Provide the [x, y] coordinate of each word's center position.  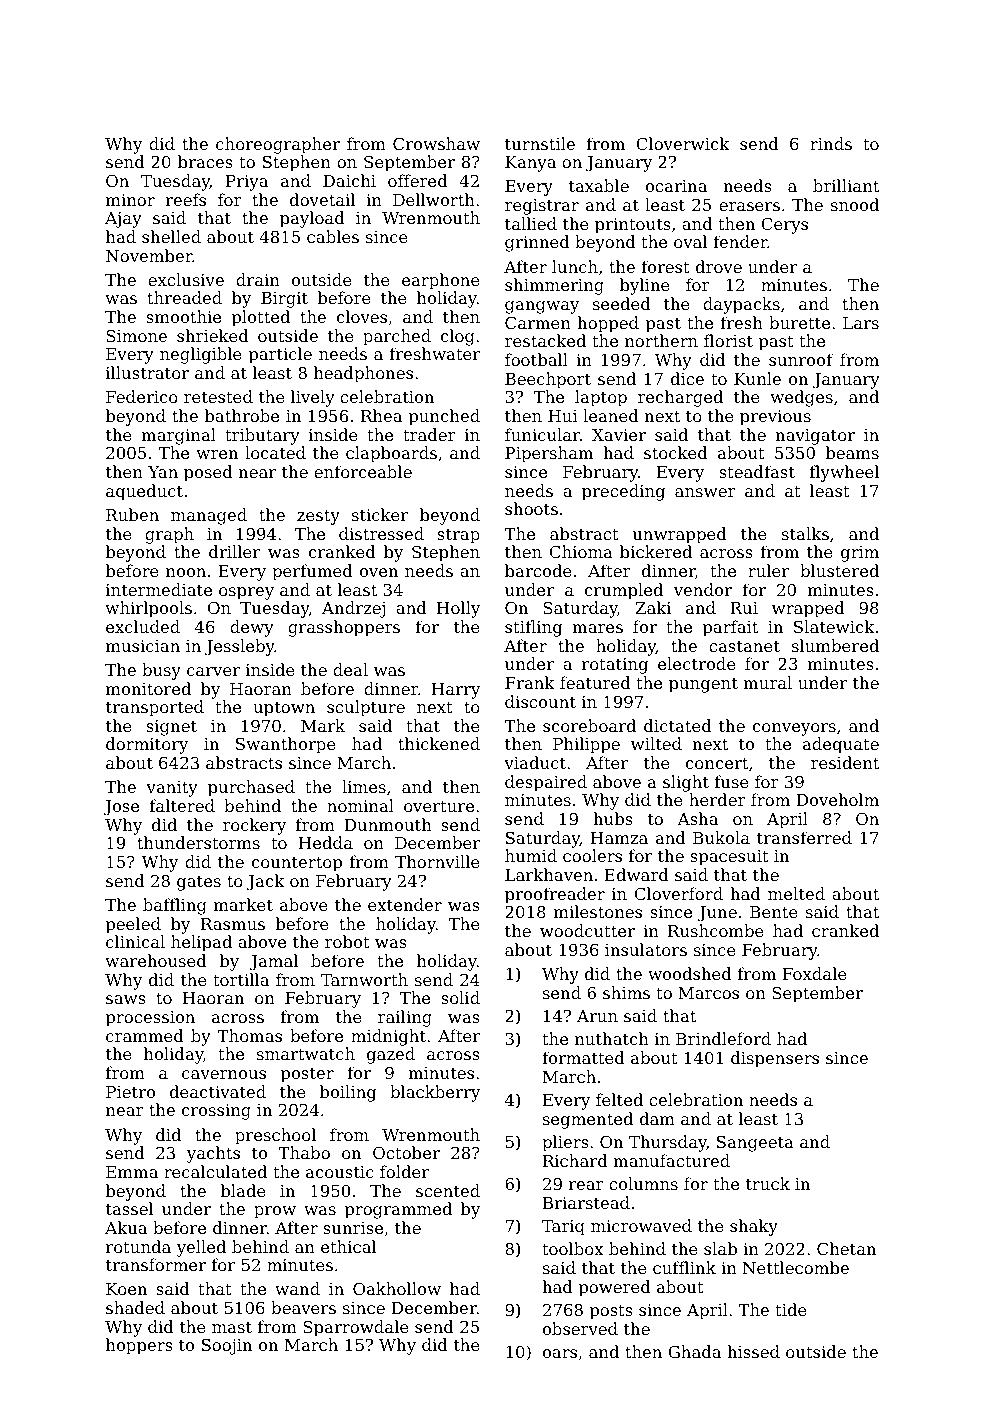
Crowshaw [436, 143]
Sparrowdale [356, 1328]
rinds [831, 143]
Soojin [227, 1347]
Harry [455, 691]
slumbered [835, 645]
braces [205, 161]
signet [171, 728]
